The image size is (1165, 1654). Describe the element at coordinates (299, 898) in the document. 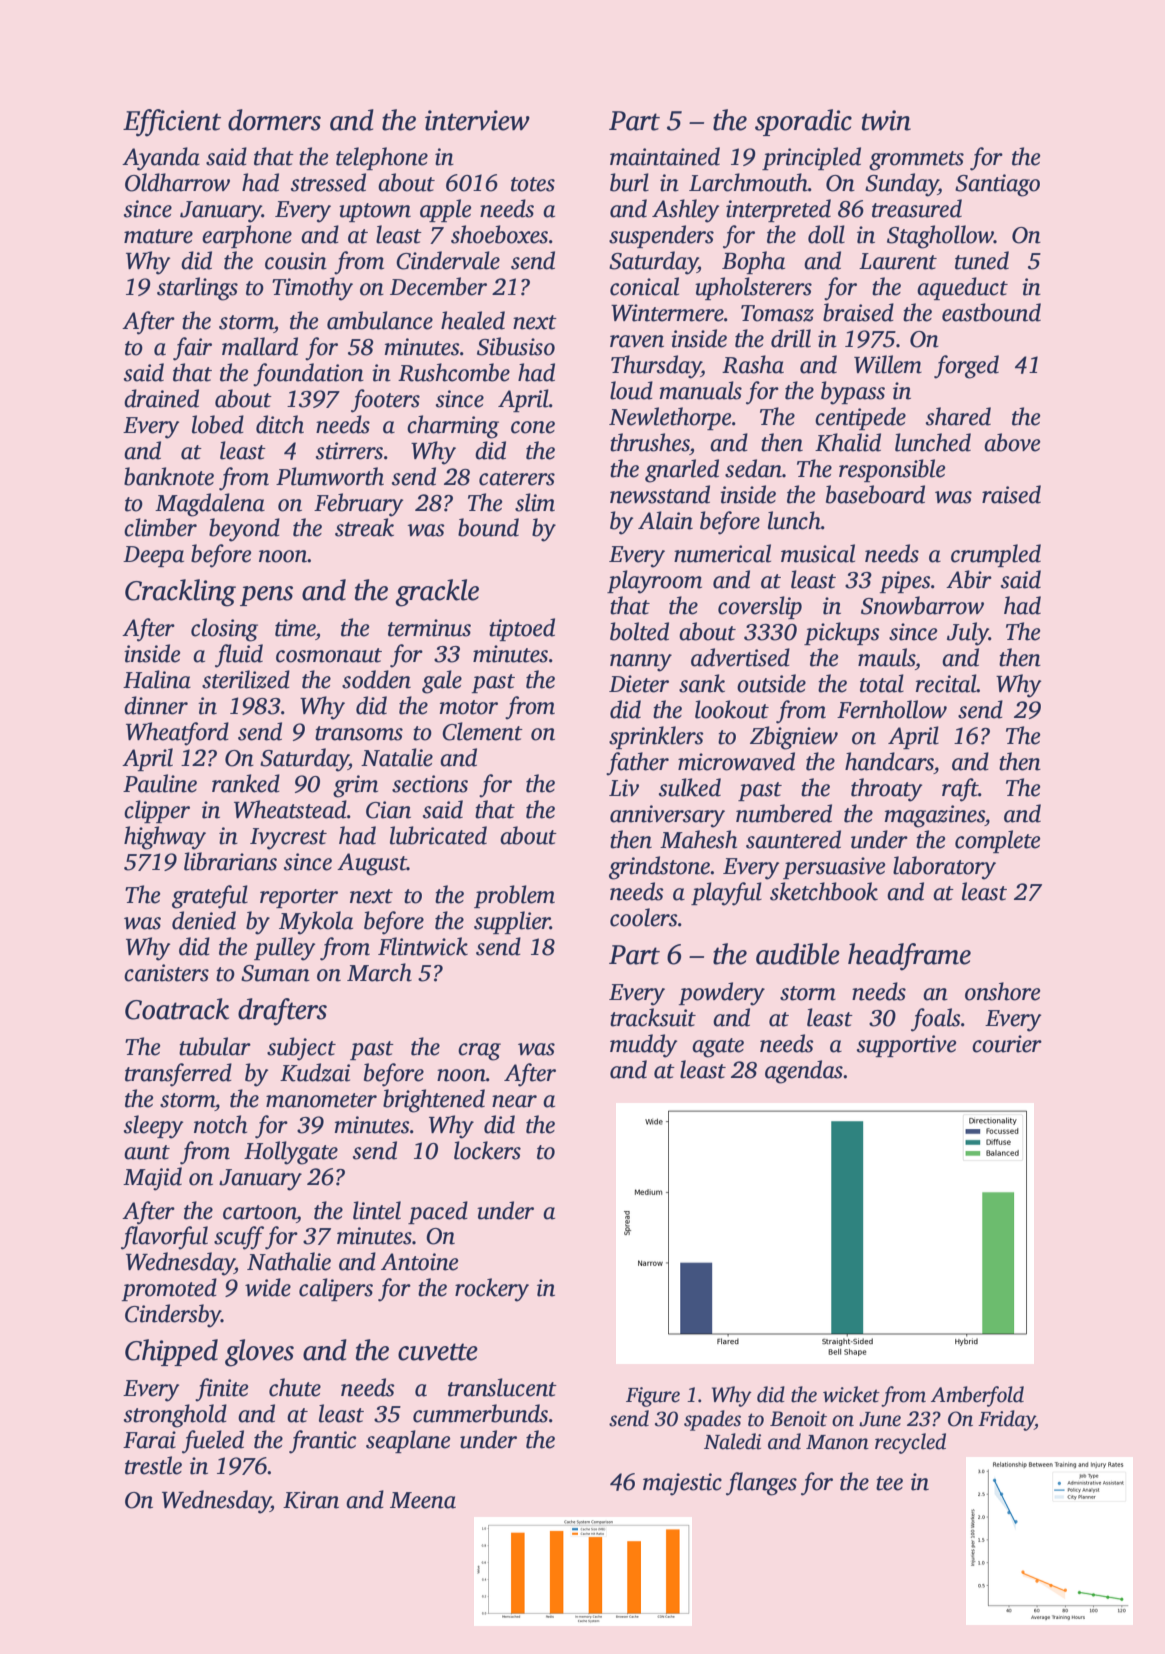

I see `reporter` at that location.
